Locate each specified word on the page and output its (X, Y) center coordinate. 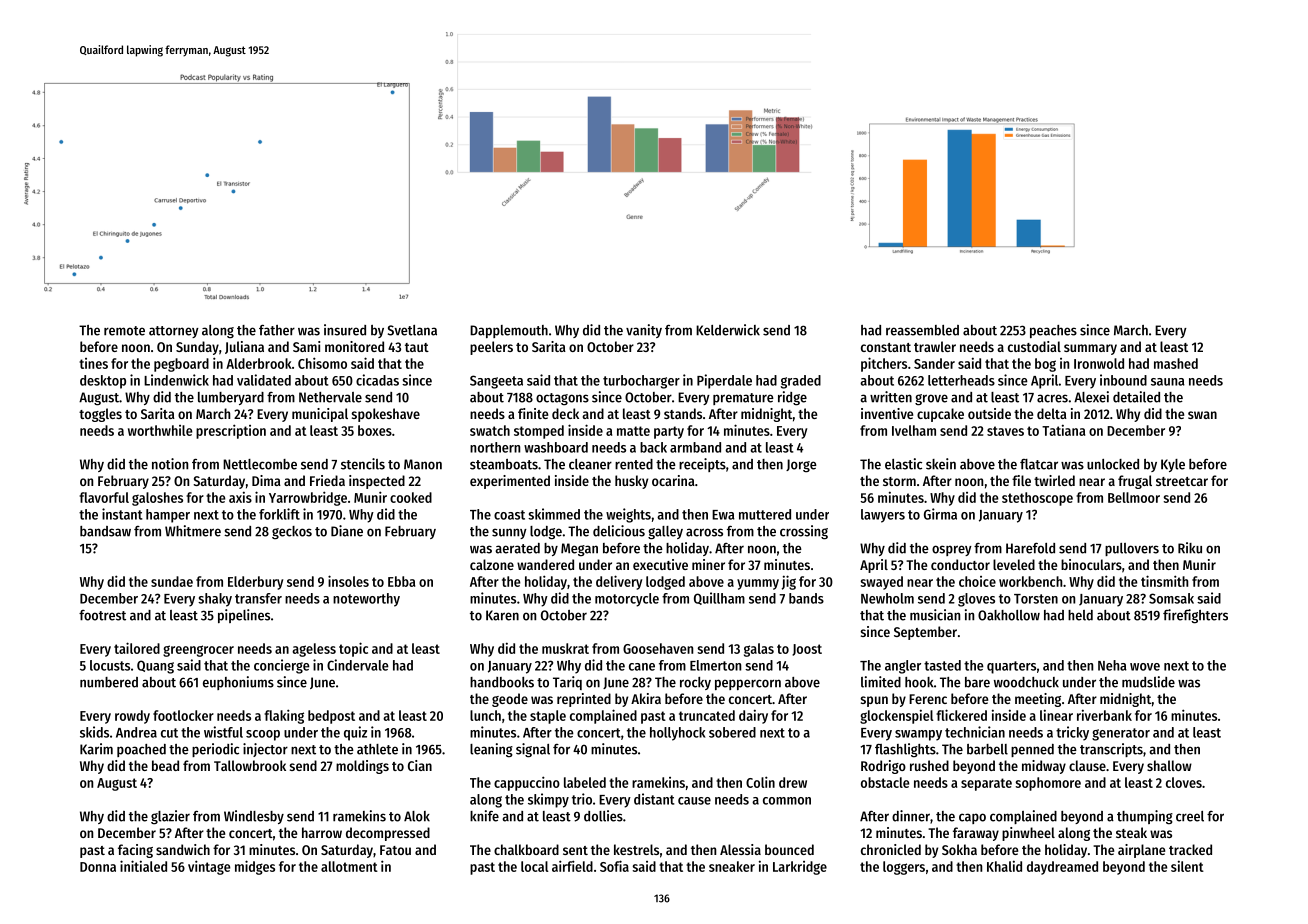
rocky (695, 683)
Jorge (801, 466)
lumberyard (231, 398)
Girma (940, 514)
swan (1202, 415)
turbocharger (641, 382)
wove (1145, 667)
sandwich (183, 849)
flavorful (104, 497)
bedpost (331, 717)
